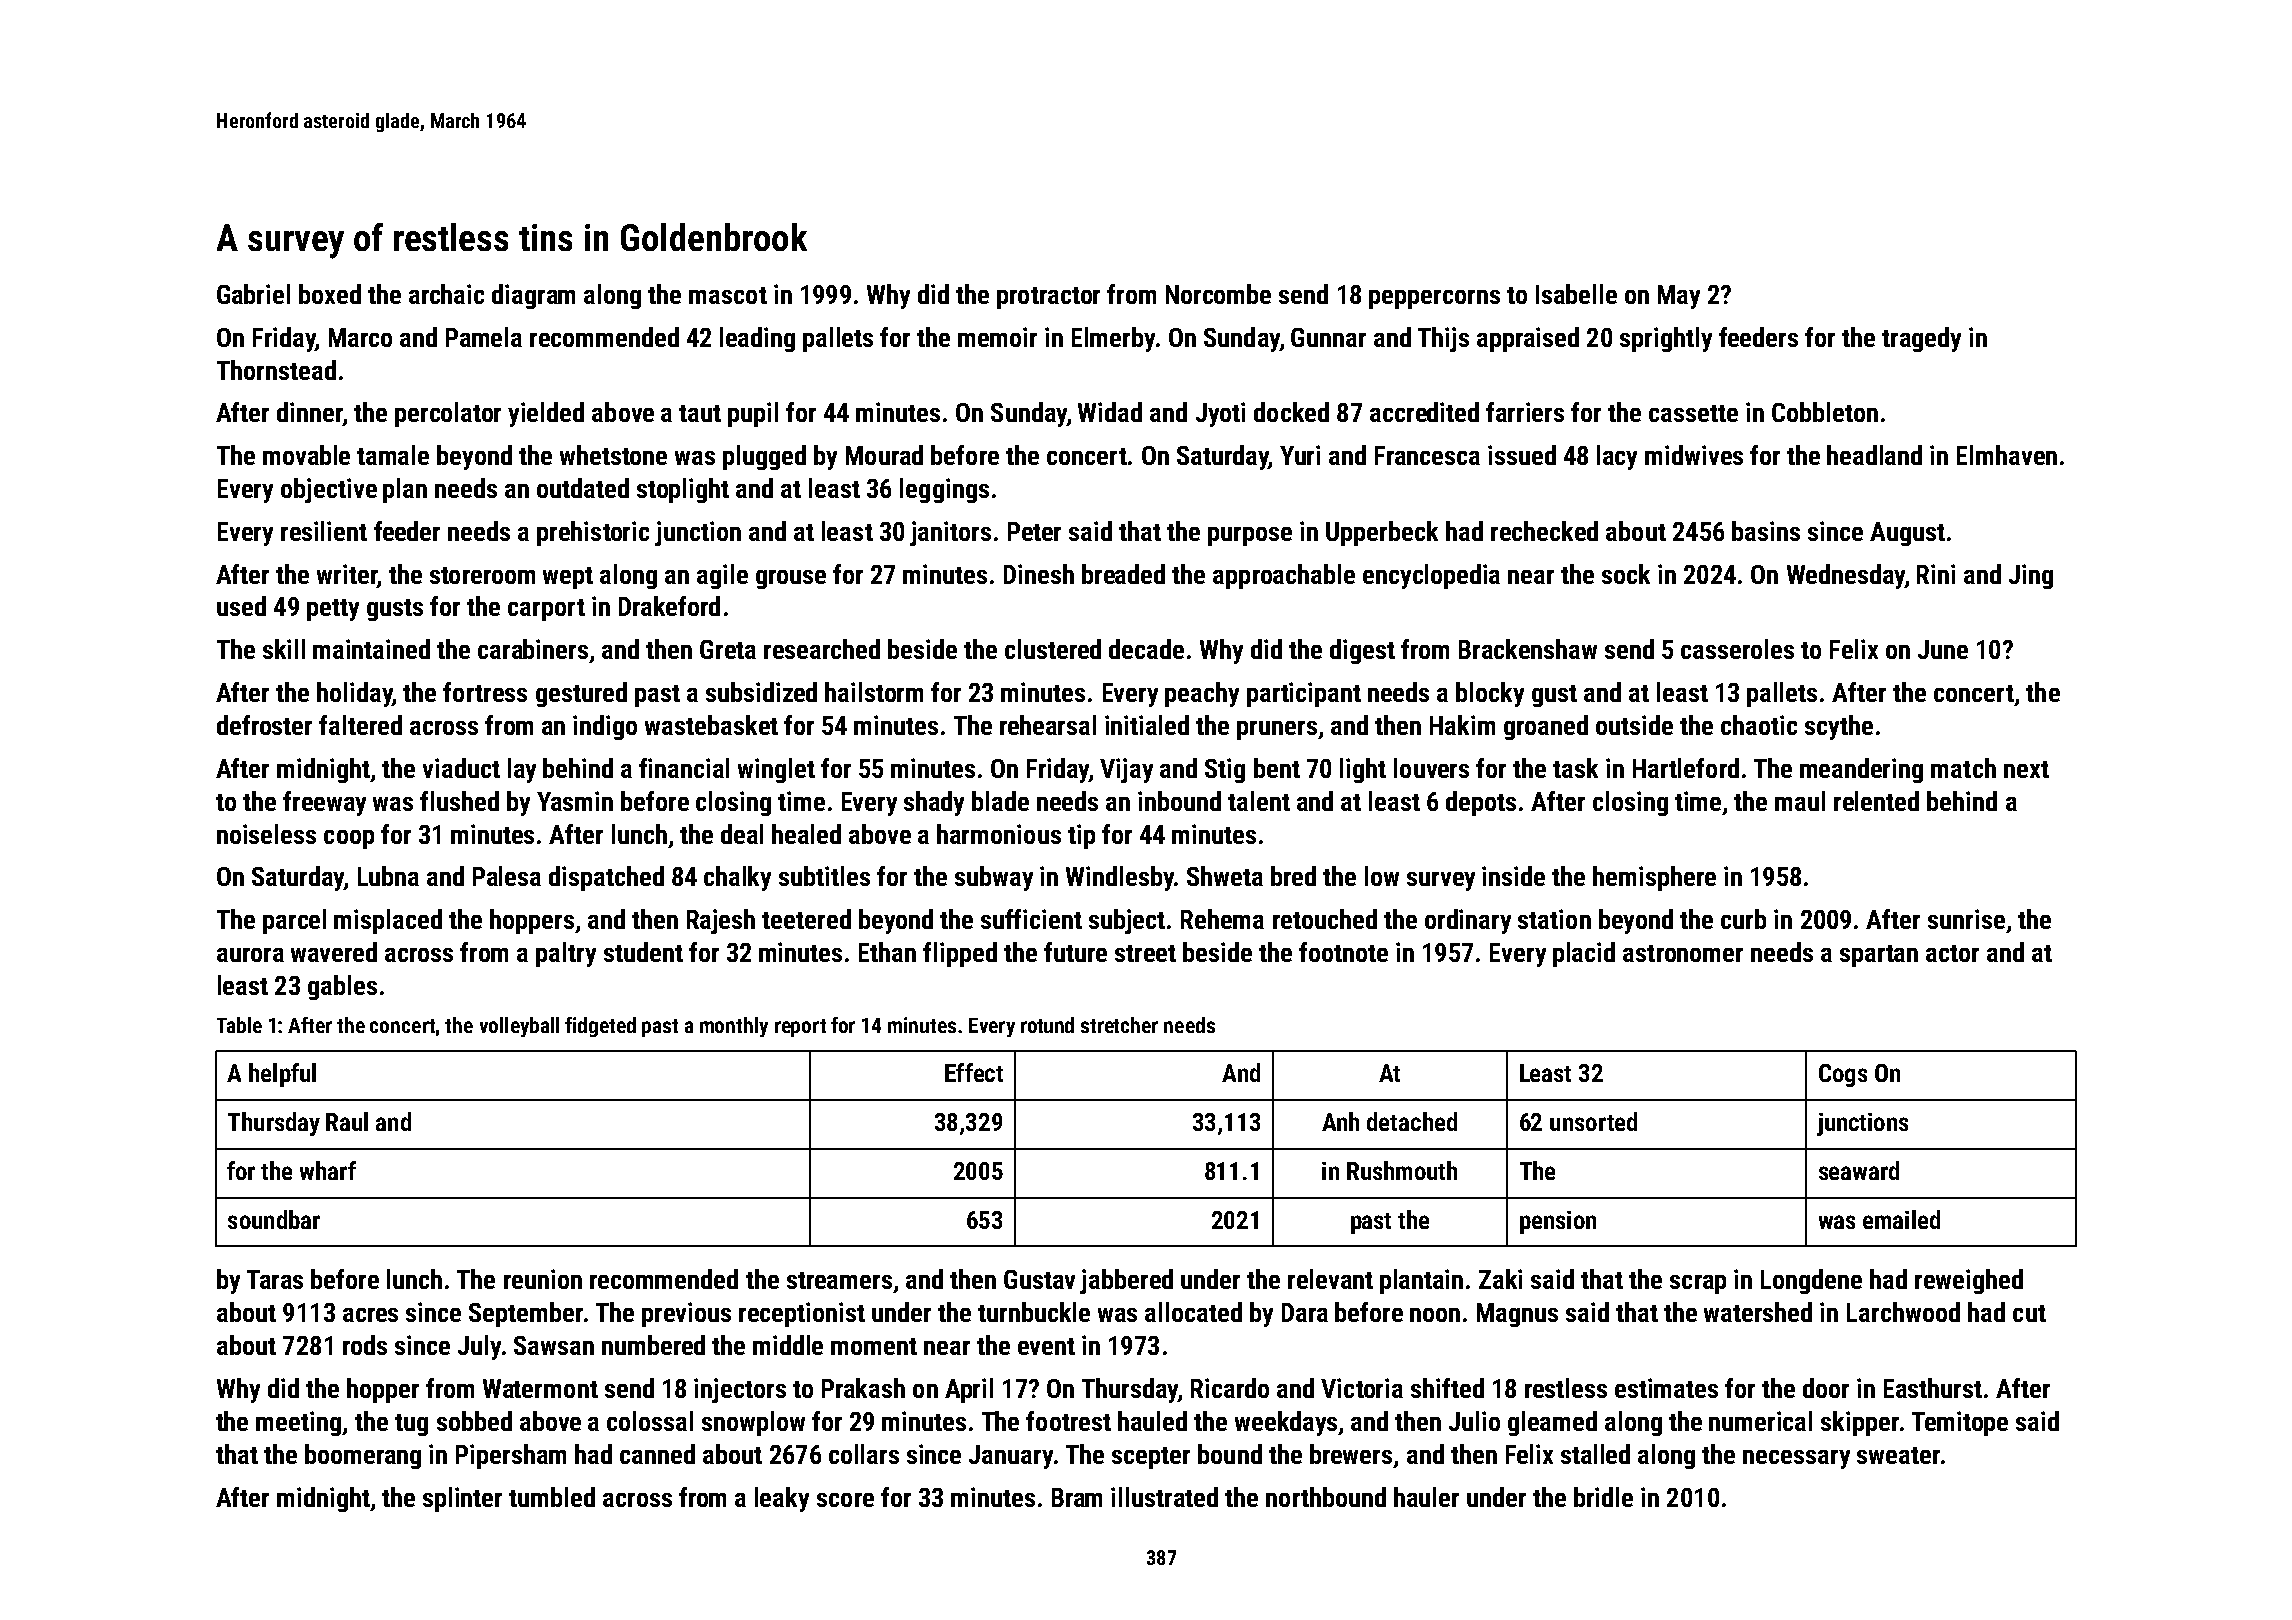 The image size is (2292, 1620). I want to click on Norcombe, so click(1218, 294).
